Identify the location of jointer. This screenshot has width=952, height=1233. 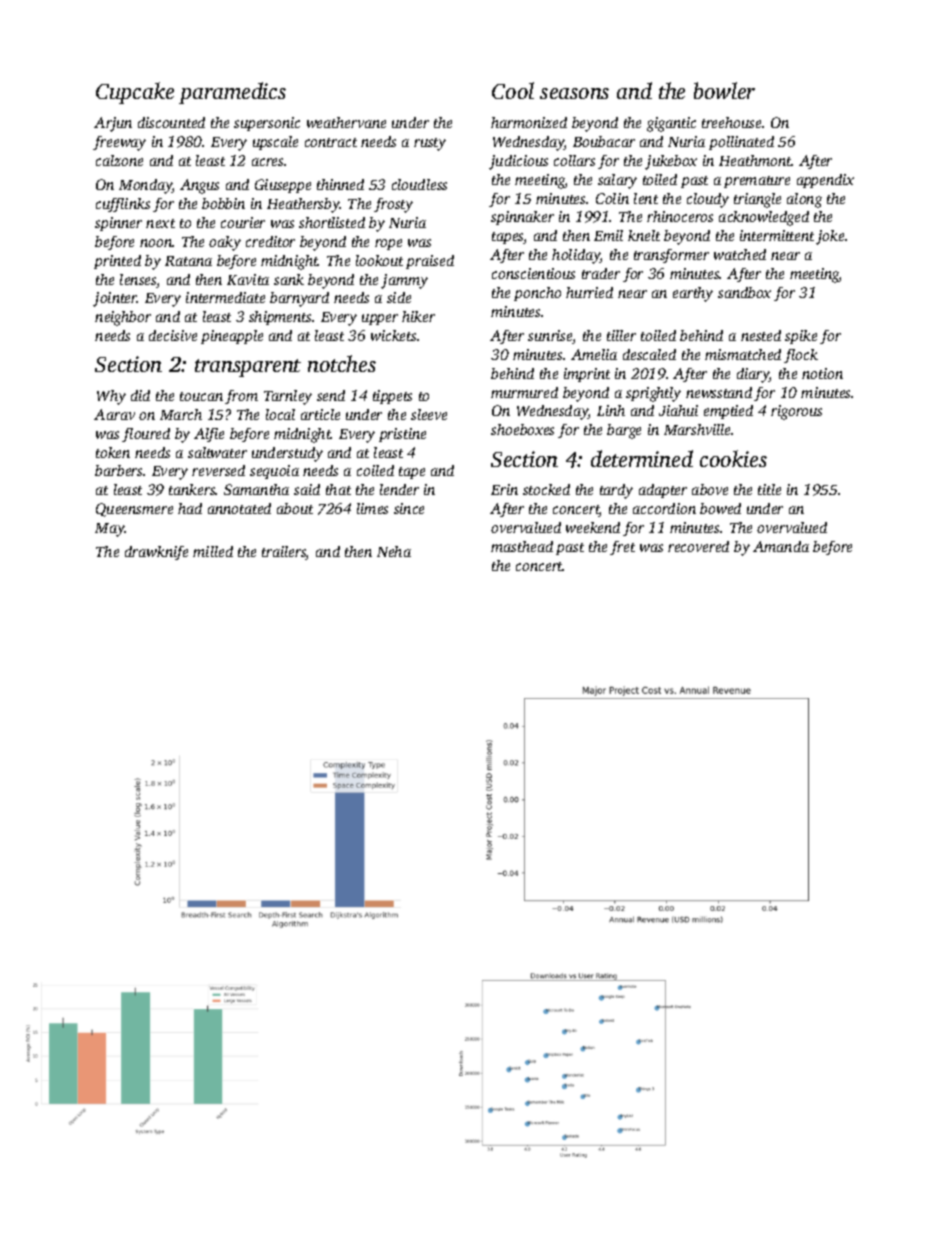
(115, 299).
